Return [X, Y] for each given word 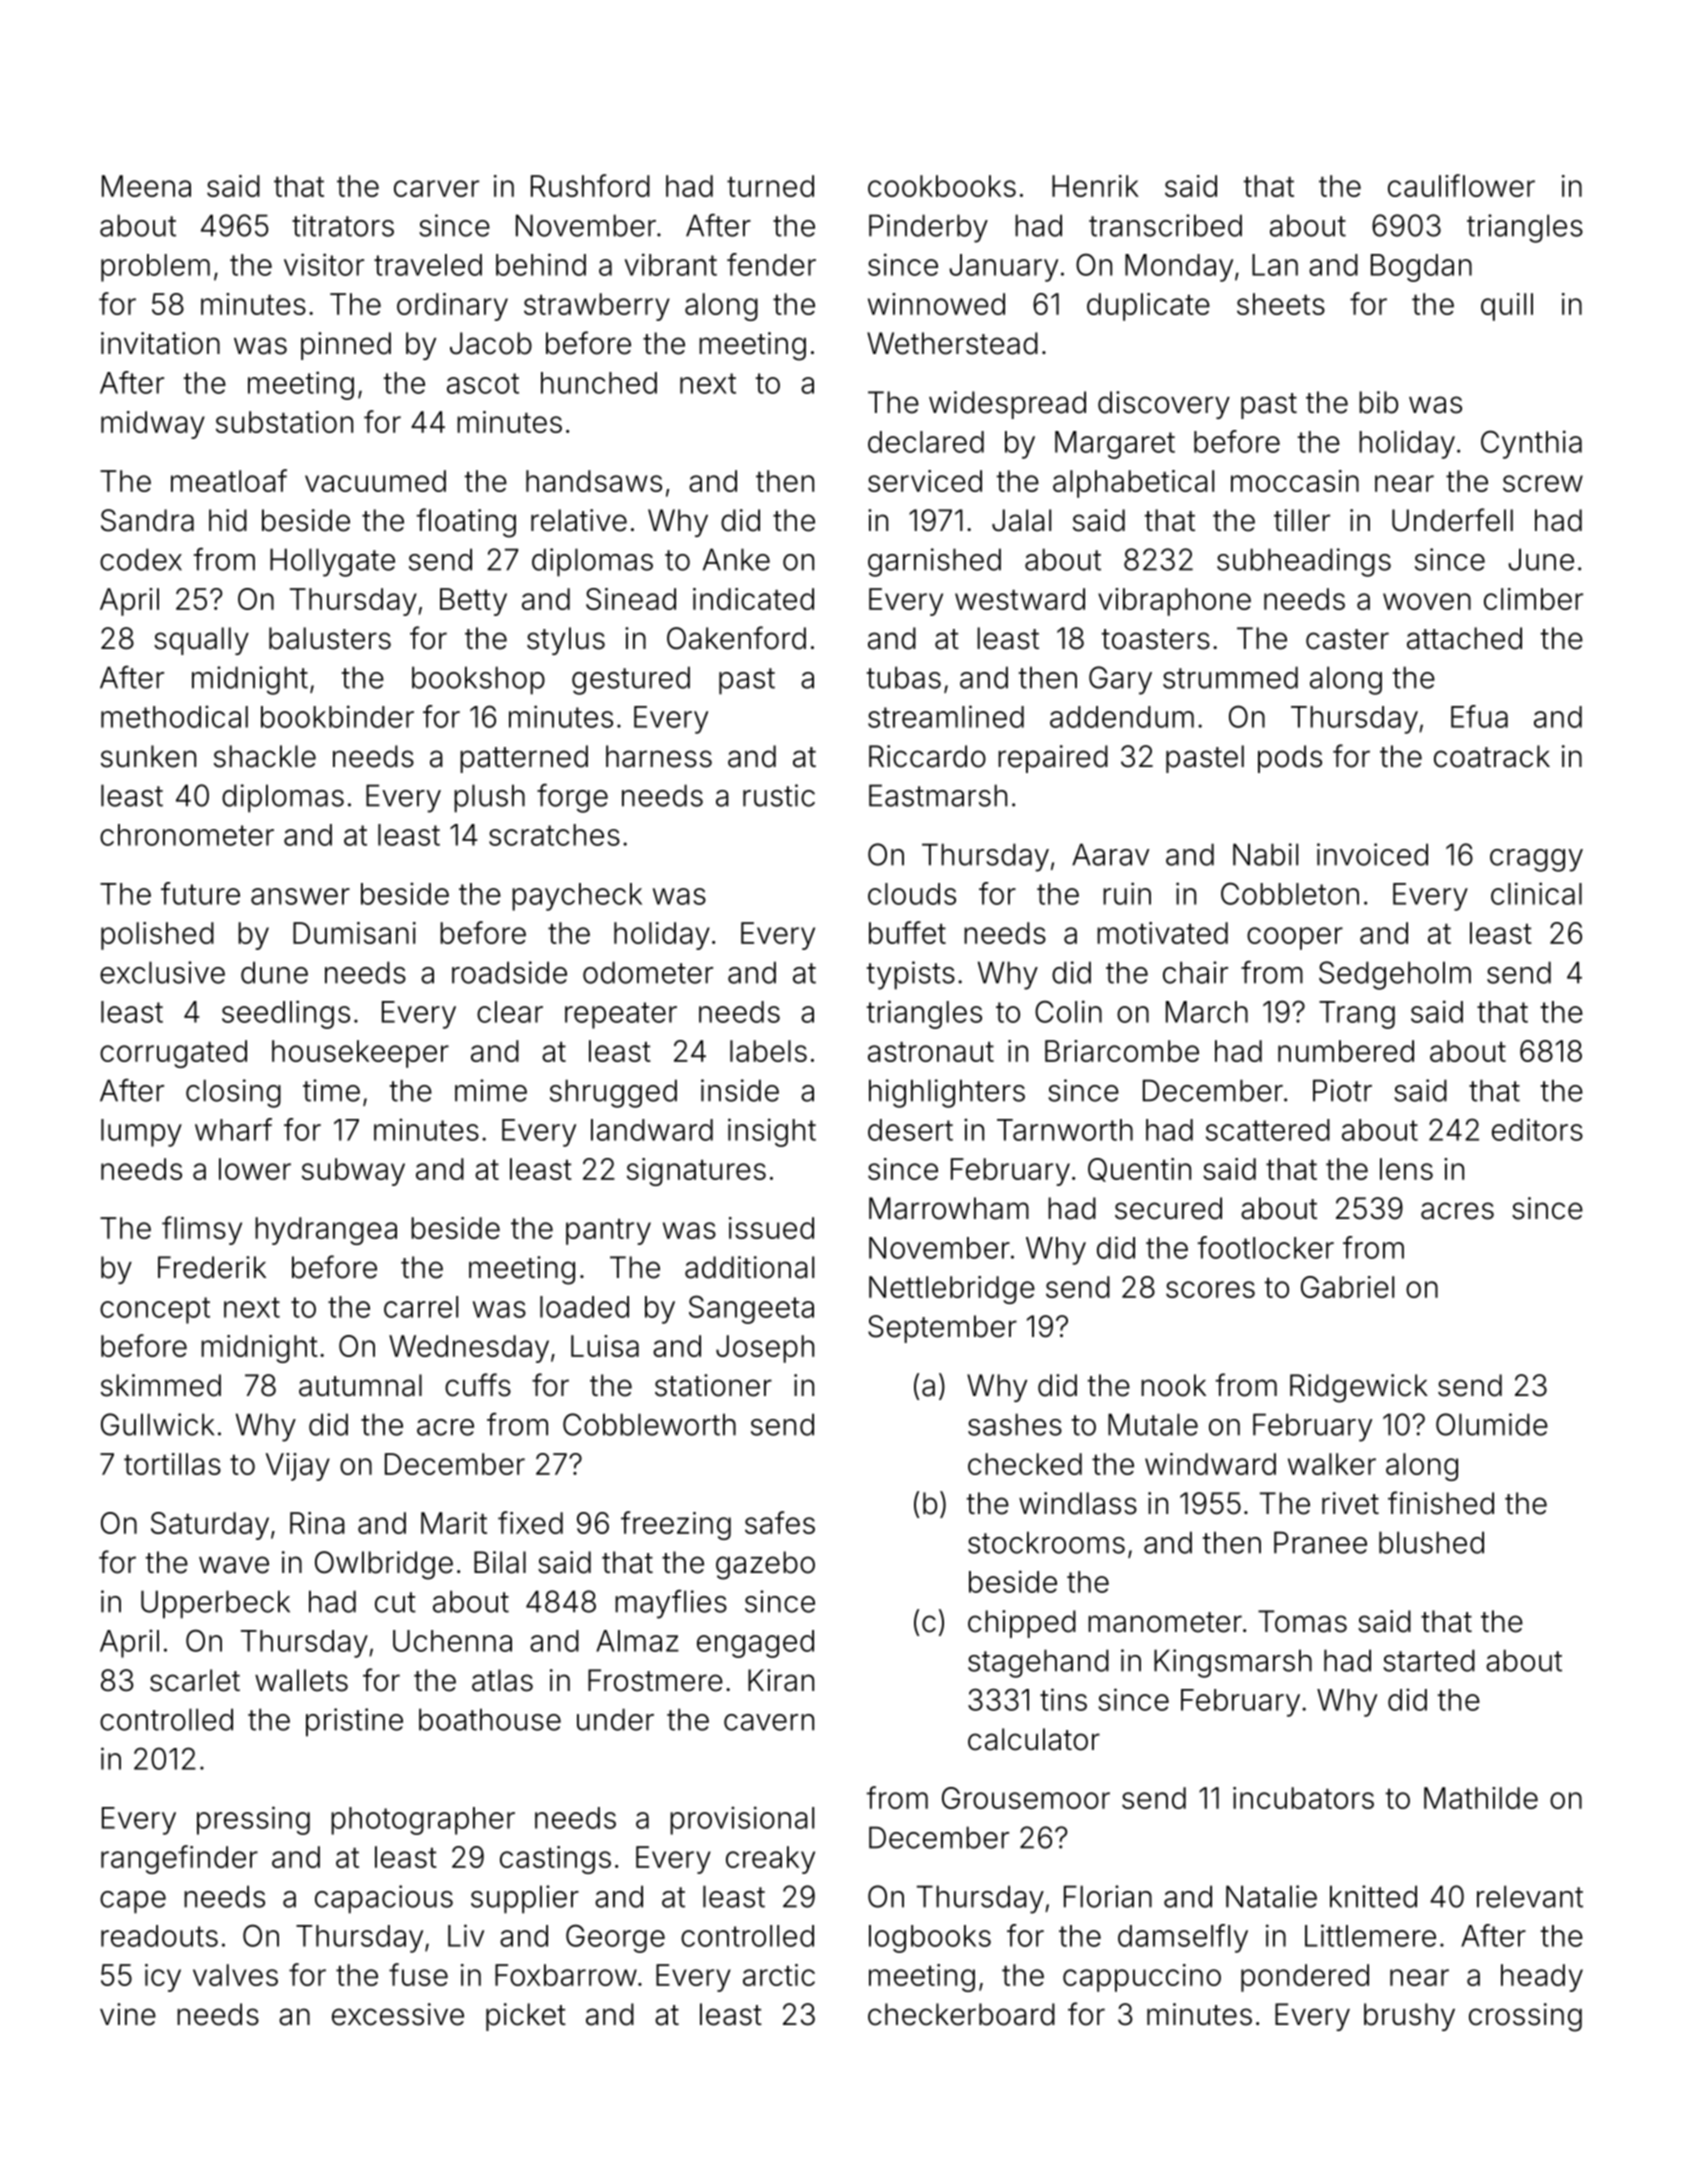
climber [1533, 599]
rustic [779, 795]
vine [128, 2014]
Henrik [1095, 186]
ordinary [452, 307]
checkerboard [961, 2014]
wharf [233, 1129]
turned [770, 186]
